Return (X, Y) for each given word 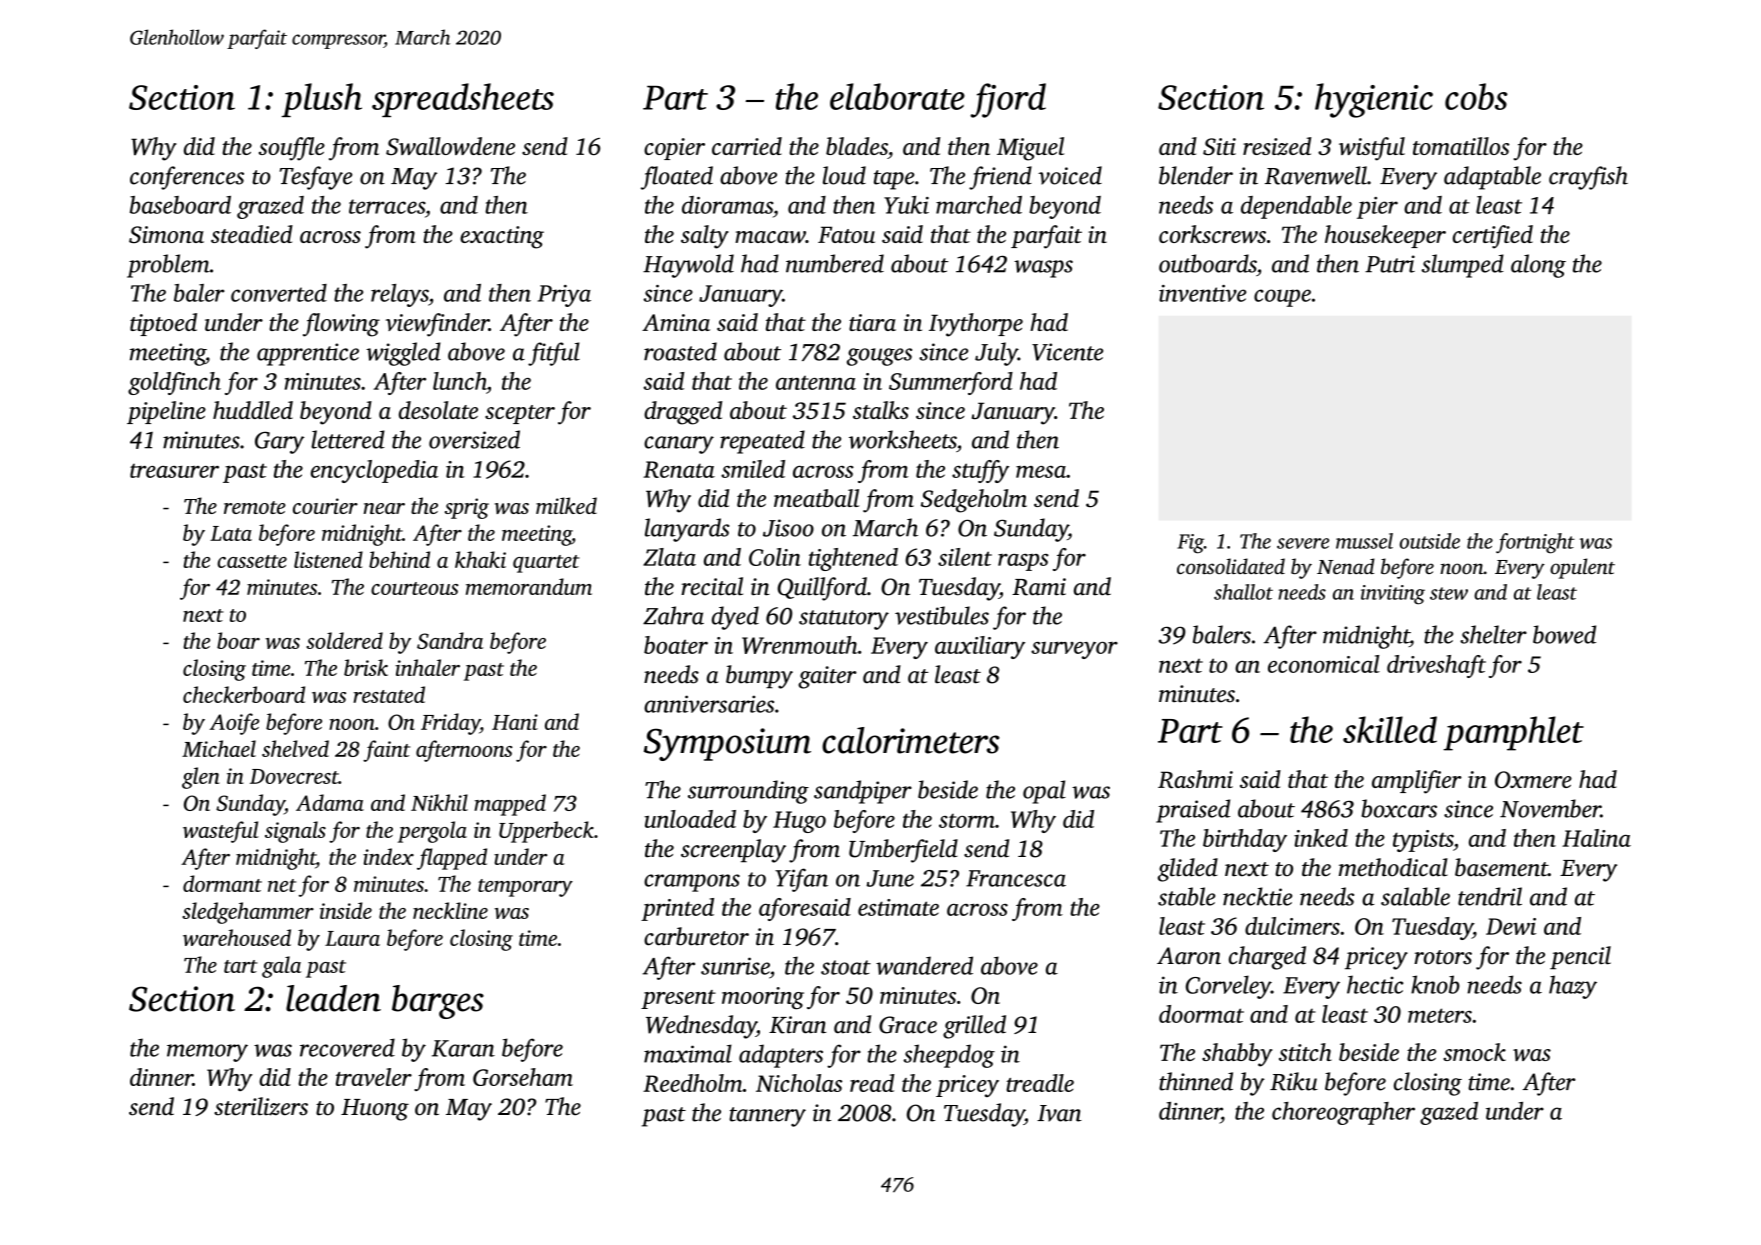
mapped (510, 805)
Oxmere (1533, 780)
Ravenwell (1316, 175)
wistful (1372, 149)
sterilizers (261, 1106)
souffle (292, 149)
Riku (1294, 1081)
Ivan (1059, 1113)
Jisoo (788, 528)
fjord (1008, 100)
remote (255, 507)
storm (967, 820)
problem (168, 266)
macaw (770, 237)
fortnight (1535, 543)
